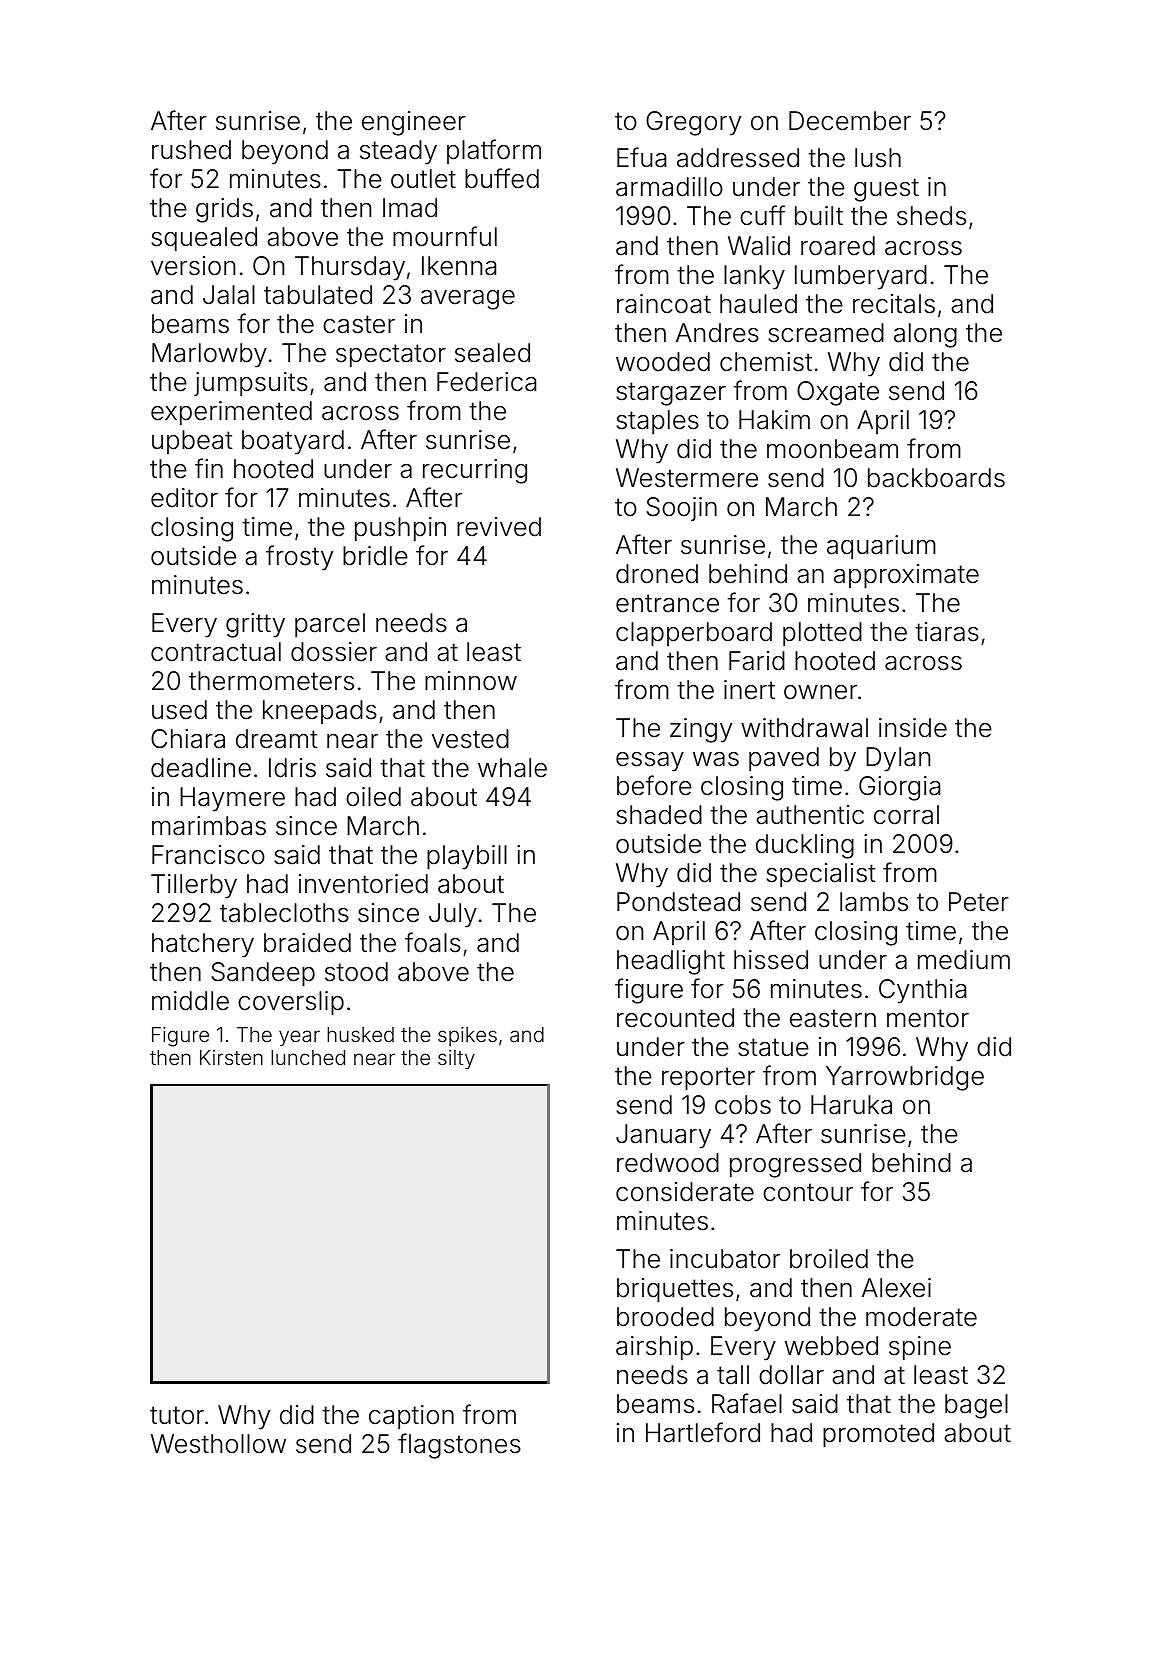 The height and width of the document is (1654, 1165). Describe the element at coordinates (218, 1444) in the document. I see `Westhollow` at that location.
